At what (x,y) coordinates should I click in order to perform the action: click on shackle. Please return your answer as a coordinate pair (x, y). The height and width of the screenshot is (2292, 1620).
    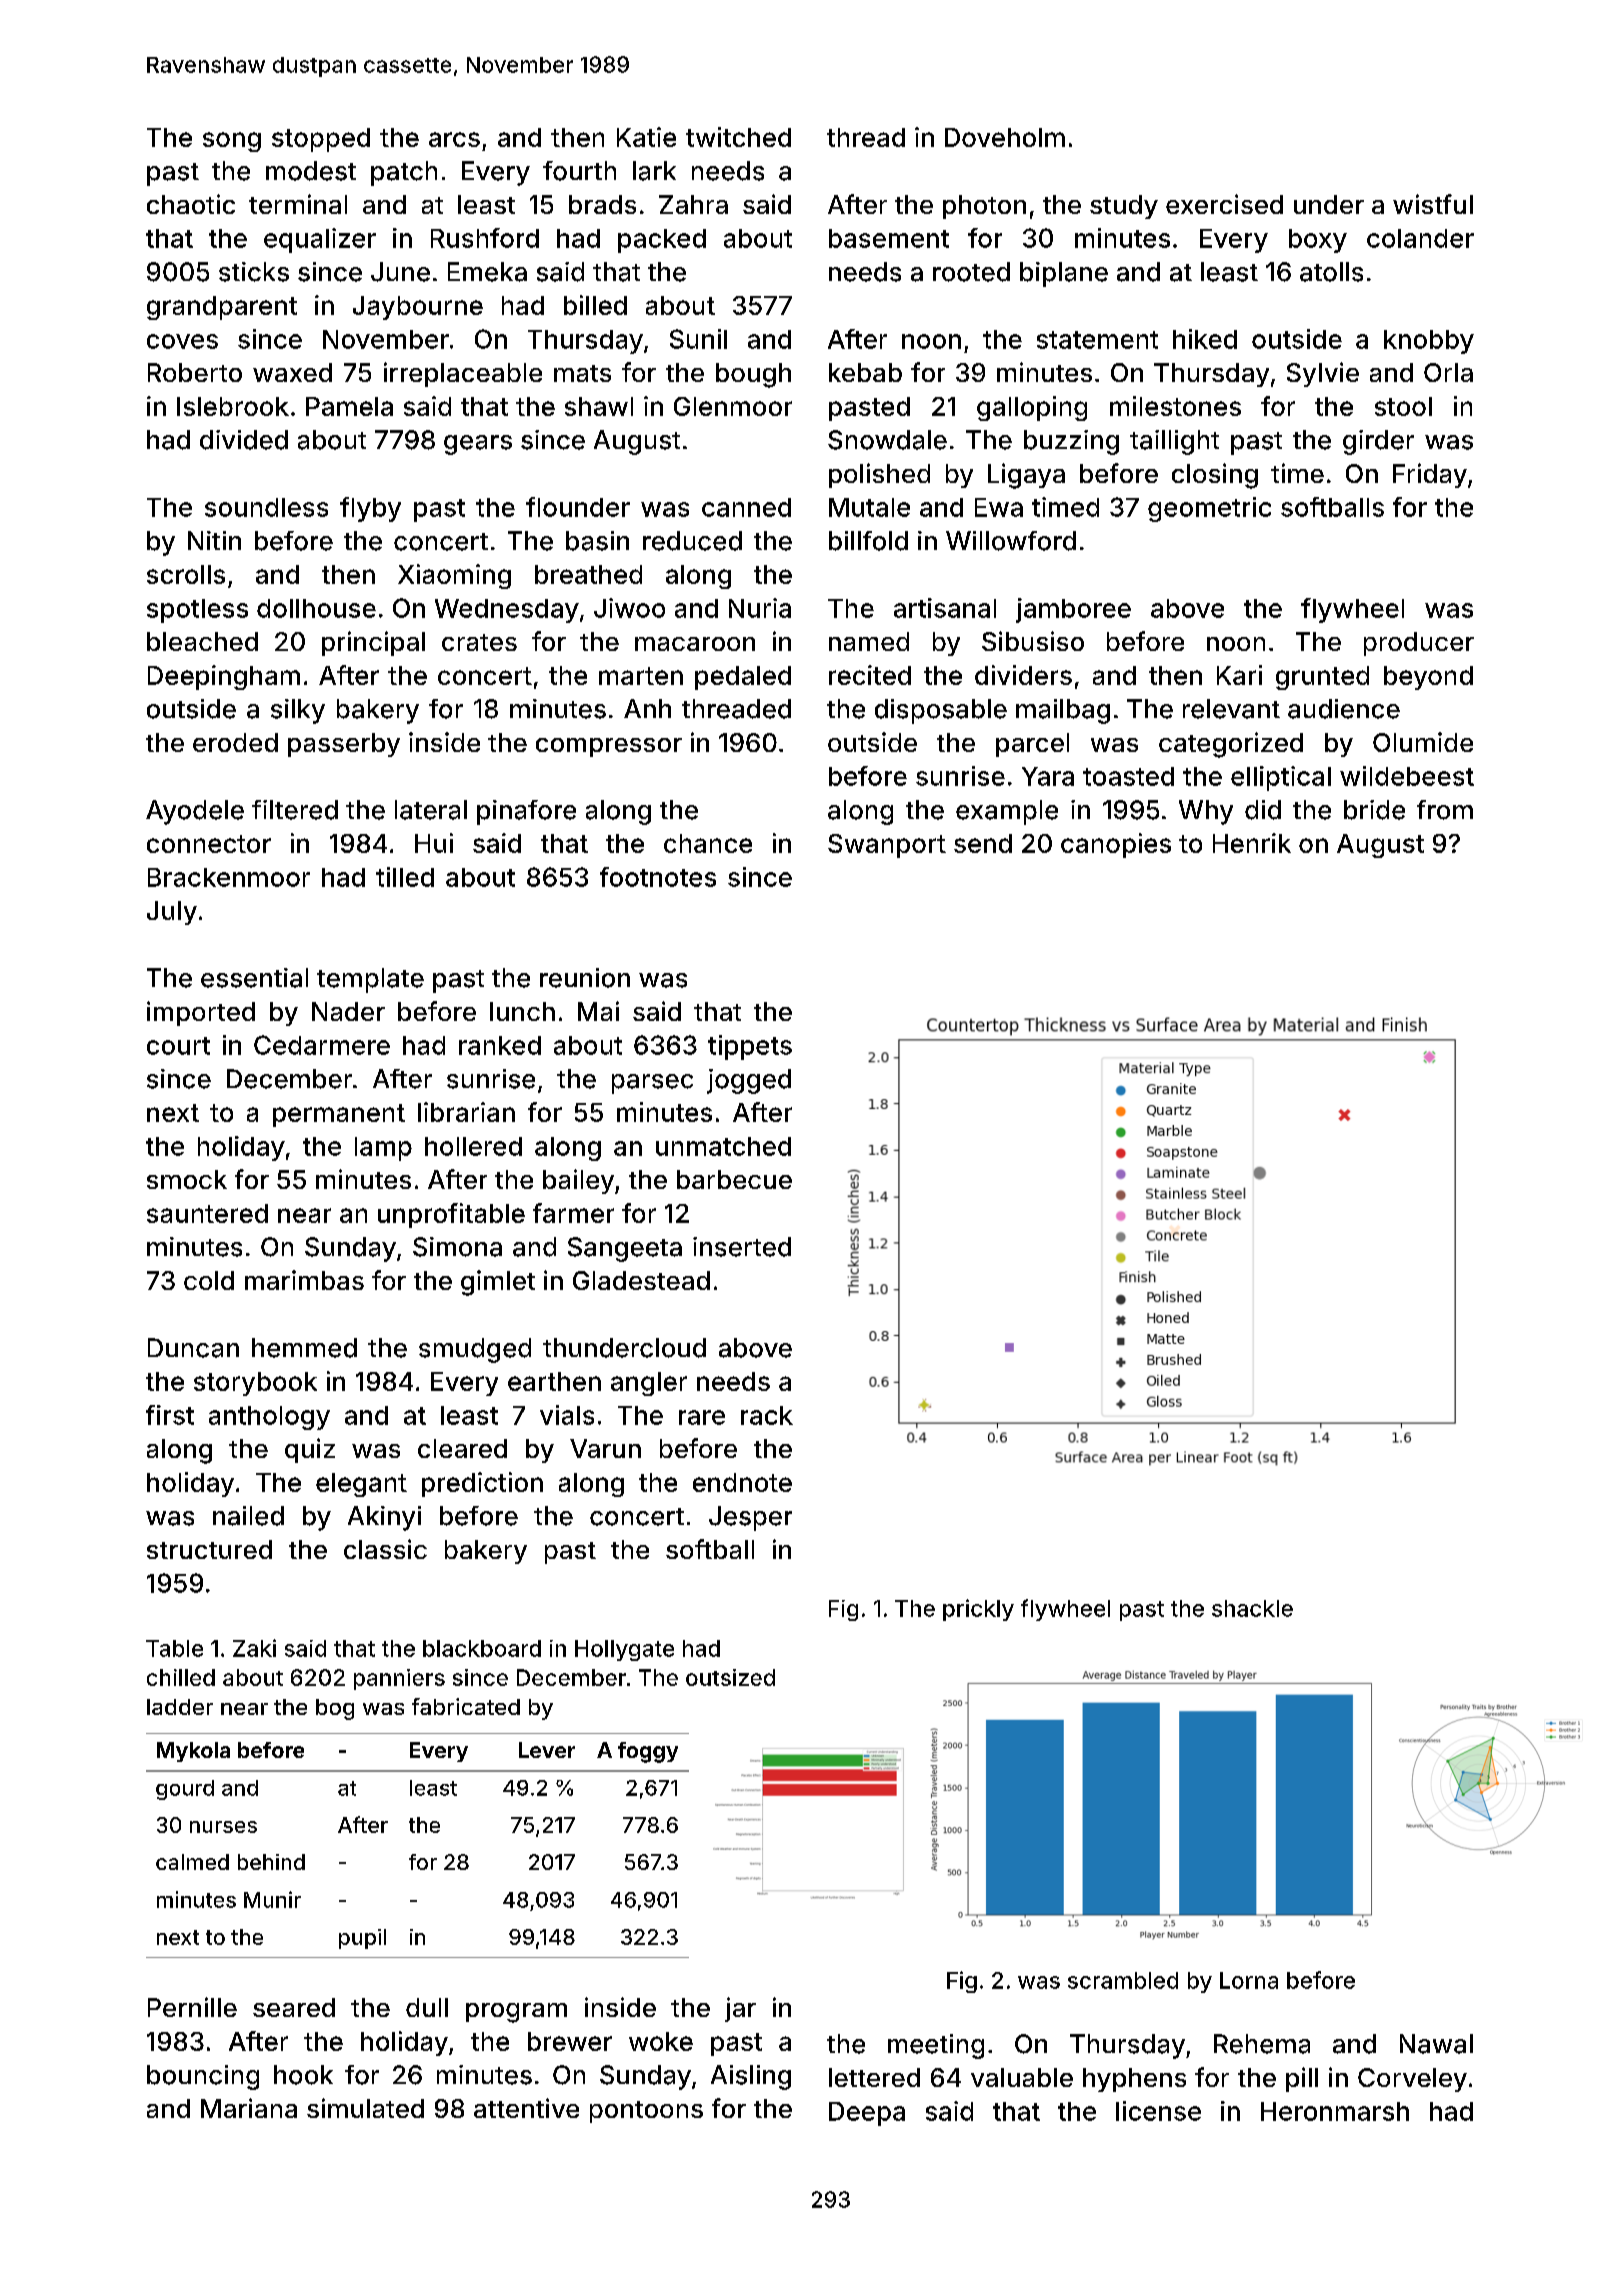
    Looking at the image, I should click on (1252, 1608).
